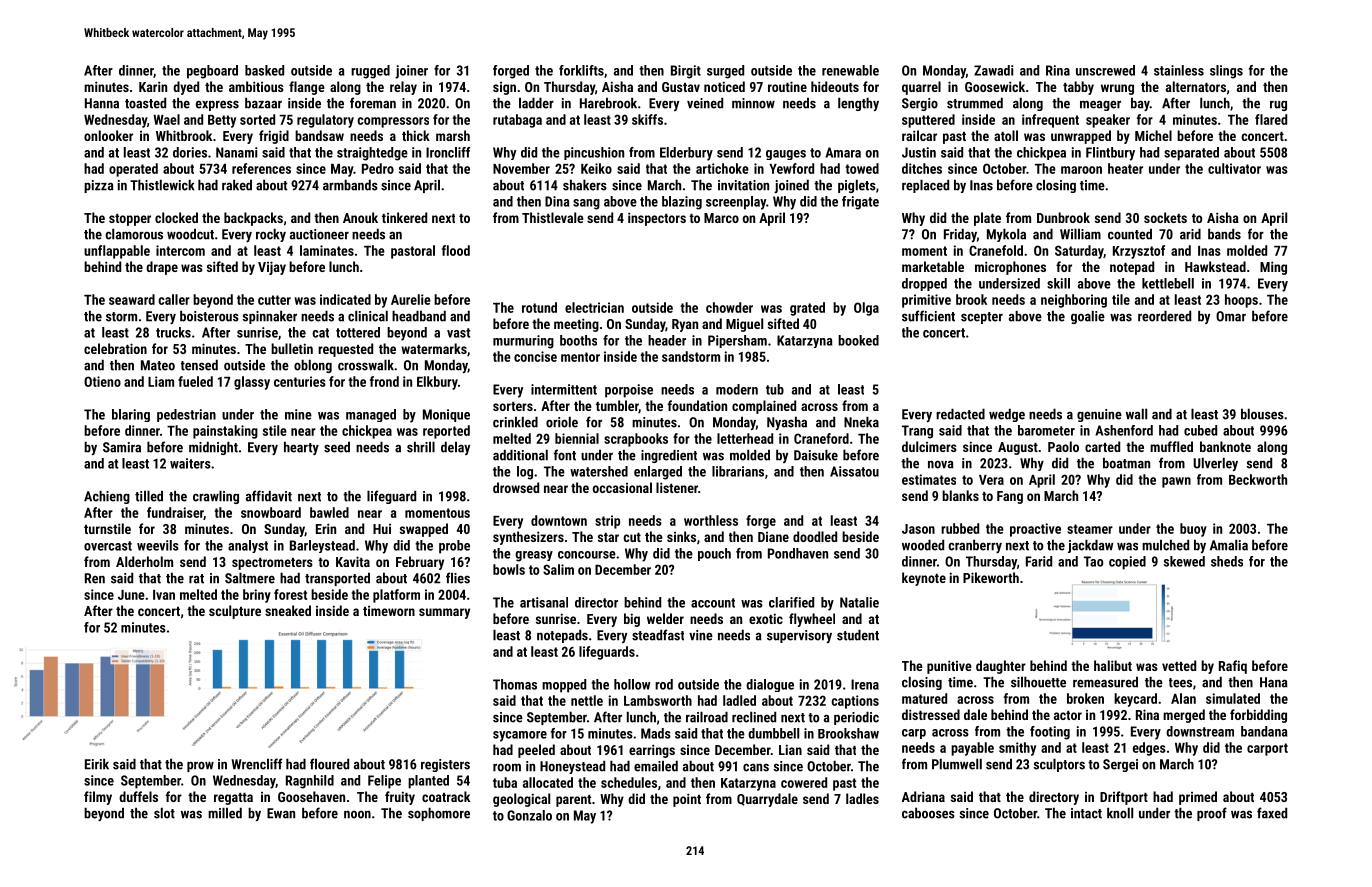 The height and width of the image is (887, 1372). I want to click on onlooker, so click(108, 135).
